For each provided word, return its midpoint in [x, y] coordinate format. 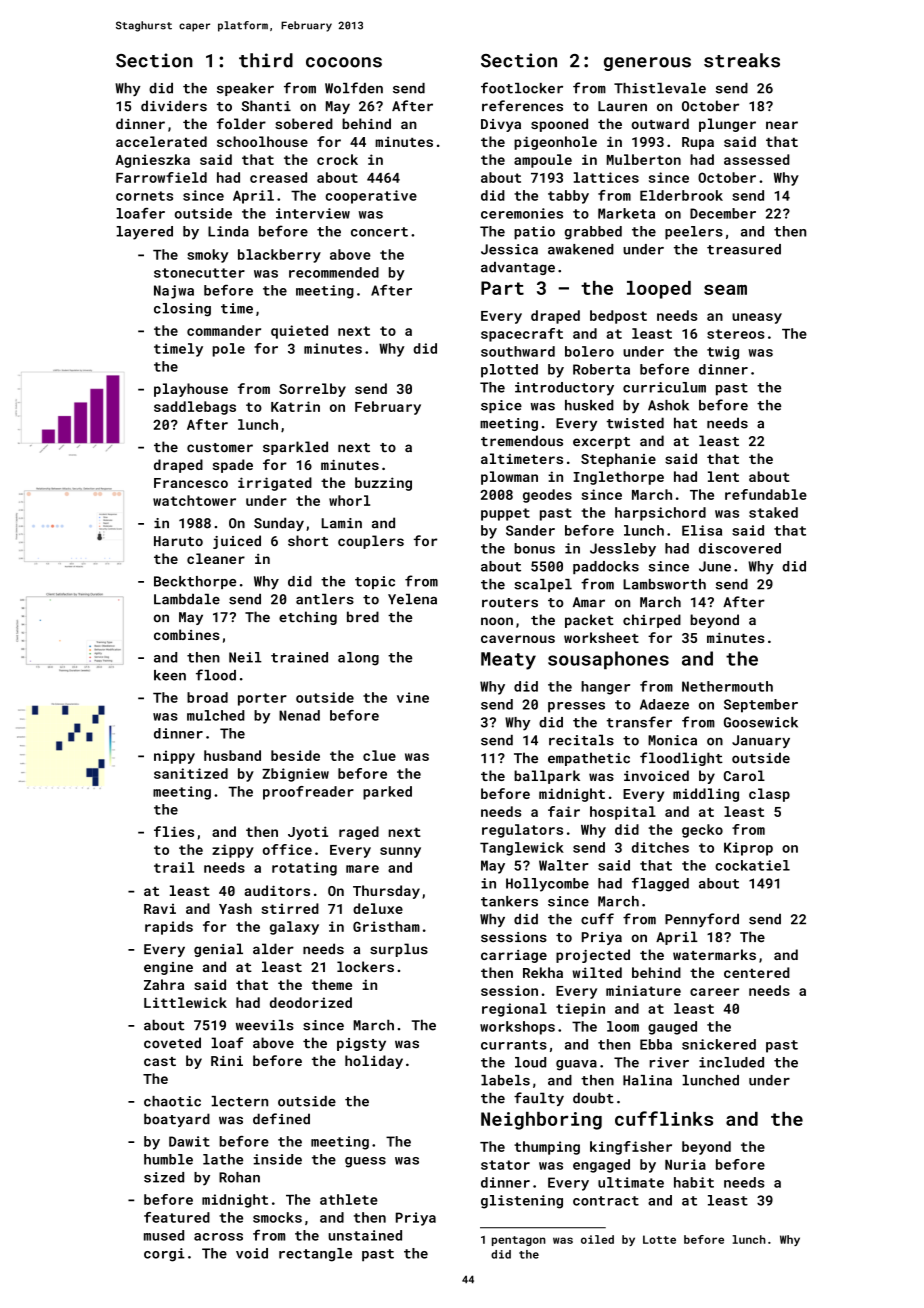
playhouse [191, 390]
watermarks [714, 954]
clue [379, 755]
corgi [164, 1255]
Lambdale [187, 599]
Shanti [266, 106]
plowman [509, 478]
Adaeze [664, 704]
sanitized [191, 773]
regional [514, 1010]
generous [647, 64]
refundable [766, 494]
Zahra [164, 984]
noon [497, 621]
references [522, 106]
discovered [740, 548]
